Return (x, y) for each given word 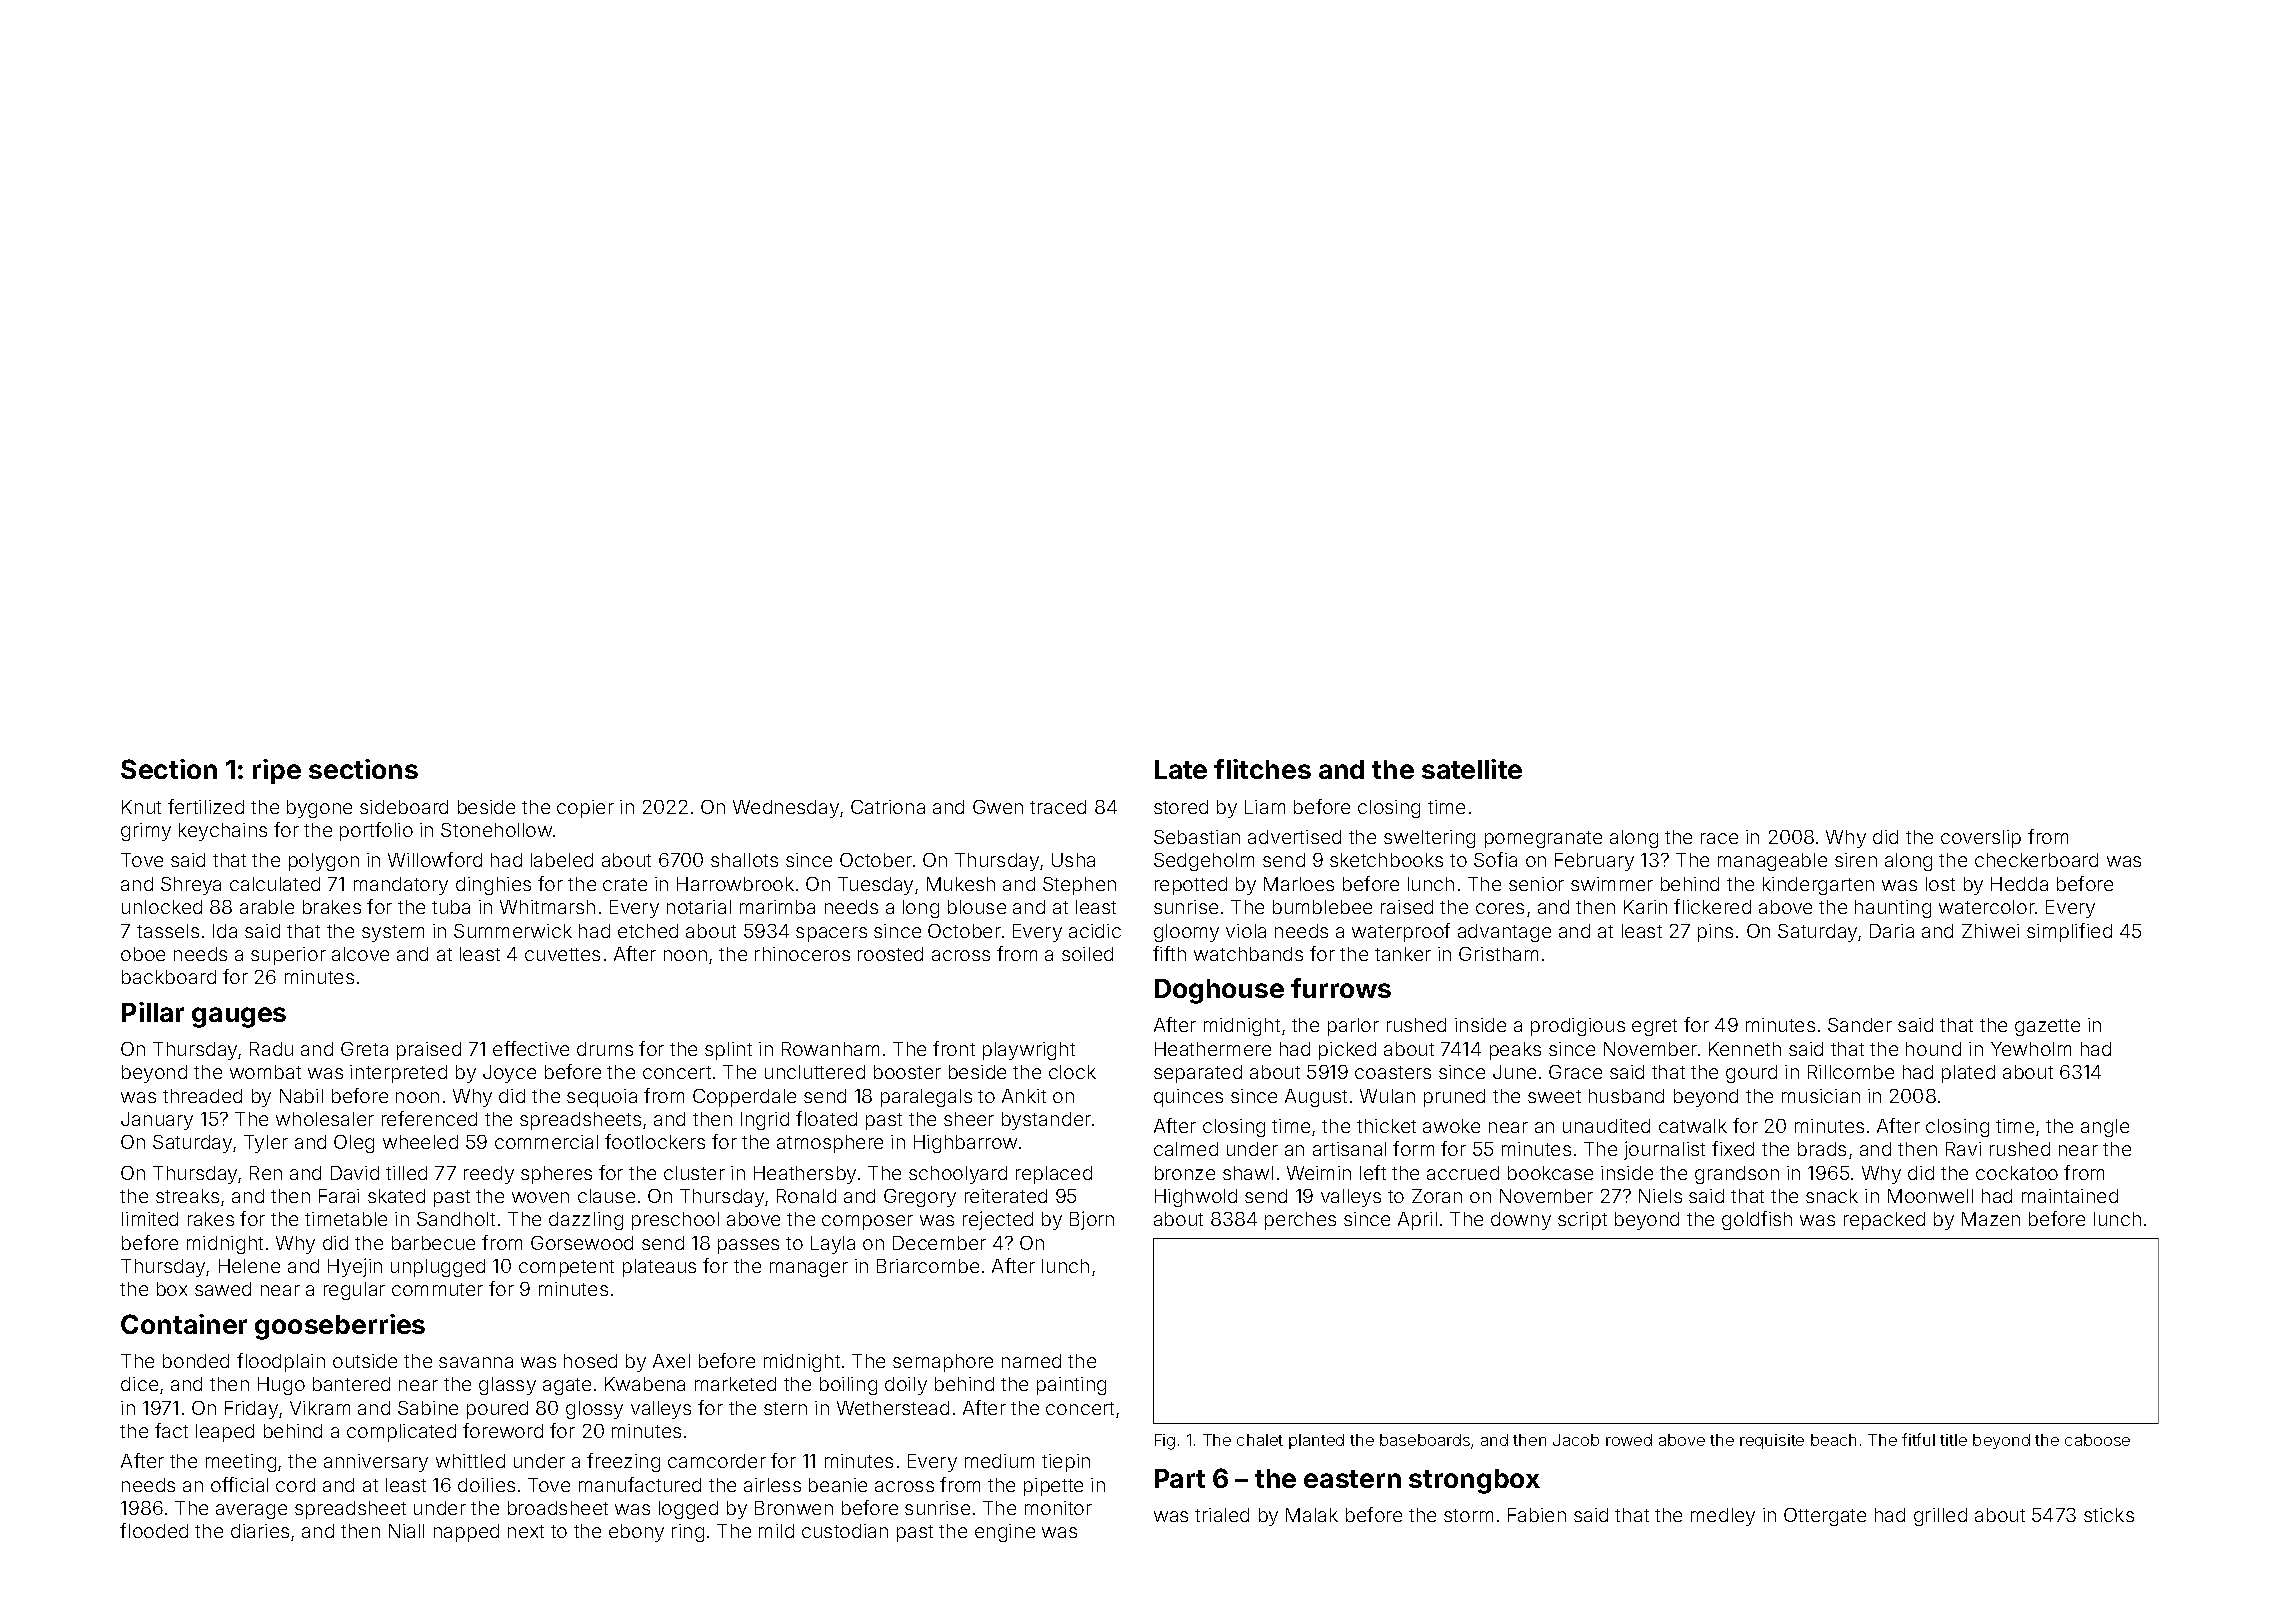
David (355, 1173)
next (526, 1531)
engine (1005, 1533)
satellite (1472, 769)
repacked (1884, 1221)
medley (1723, 1517)
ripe (277, 771)
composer (867, 1222)
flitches (1262, 769)
